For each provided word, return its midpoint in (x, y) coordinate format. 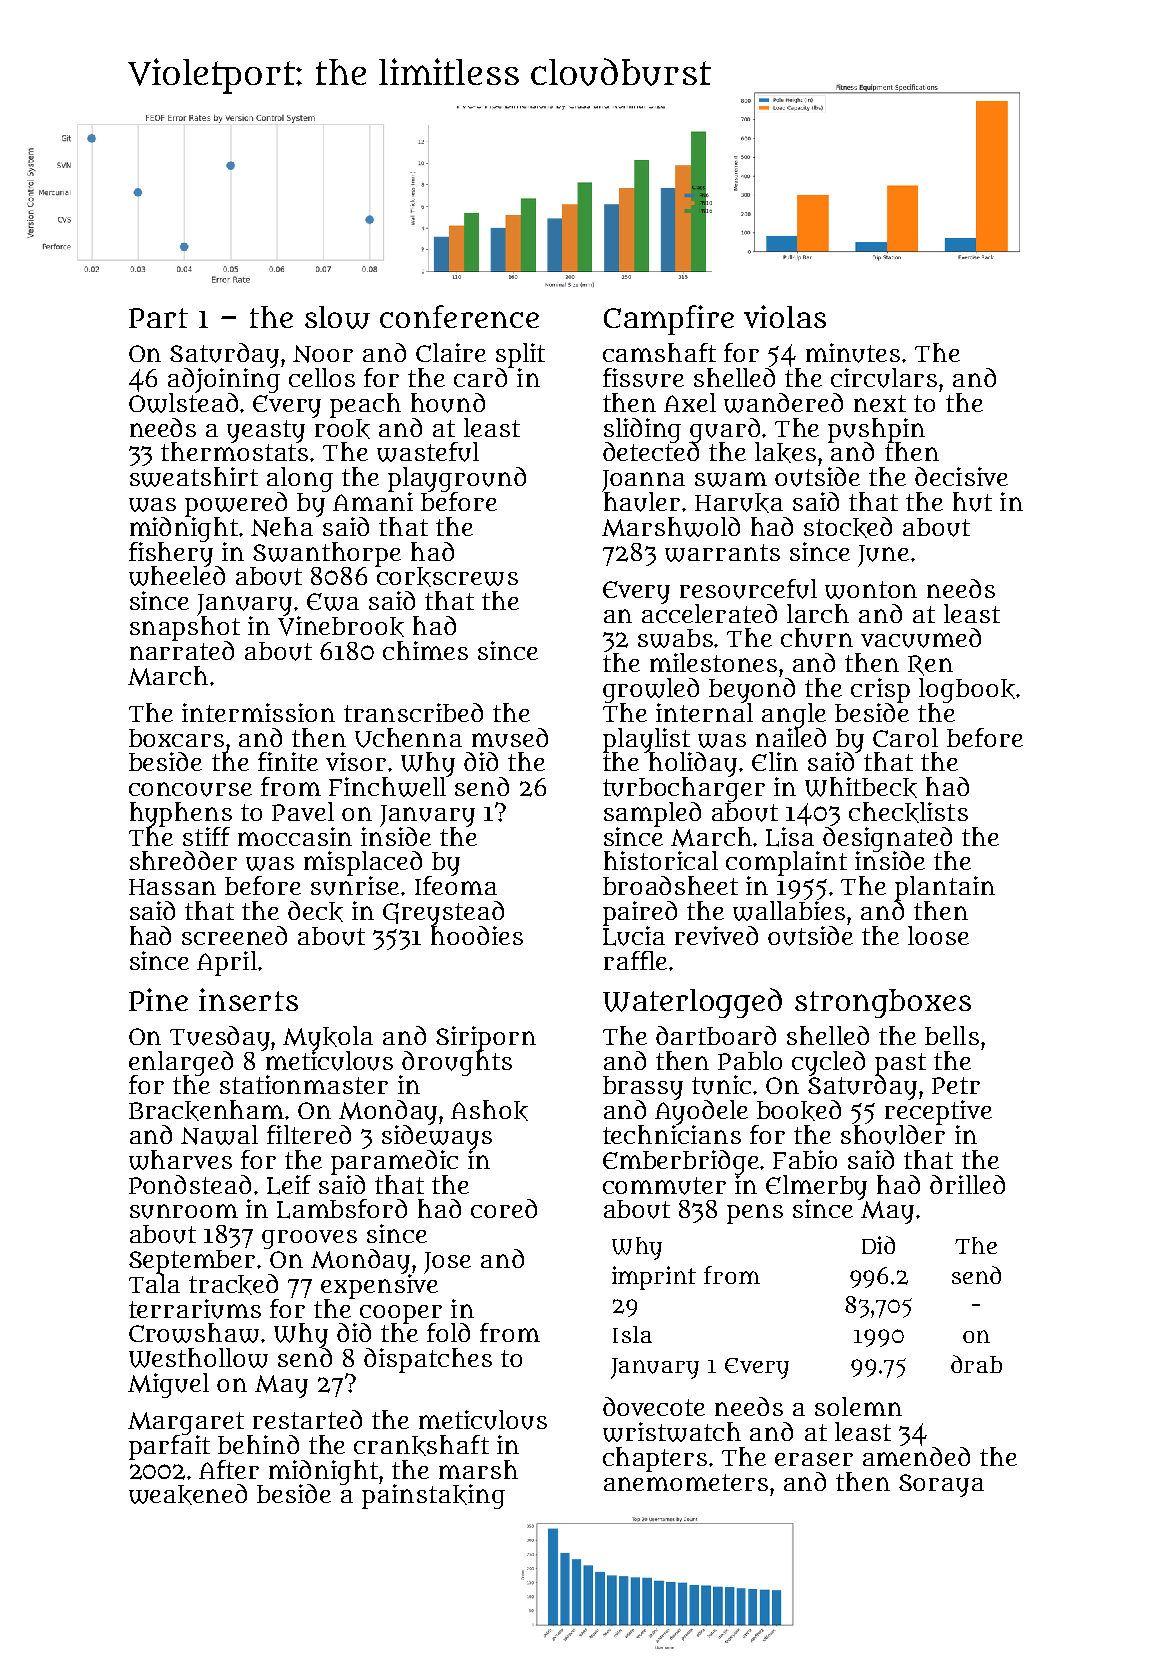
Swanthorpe (327, 554)
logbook (967, 690)
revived (716, 935)
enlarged (181, 1063)
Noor (323, 354)
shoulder (893, 1135)
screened (234, 935)
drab (976, 1364)
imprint (654, 1278)
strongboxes (883, 1003)
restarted (307, 1419)
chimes (425, 650)
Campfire (669, 320)
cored (504, 1208)
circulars (884, 378)
